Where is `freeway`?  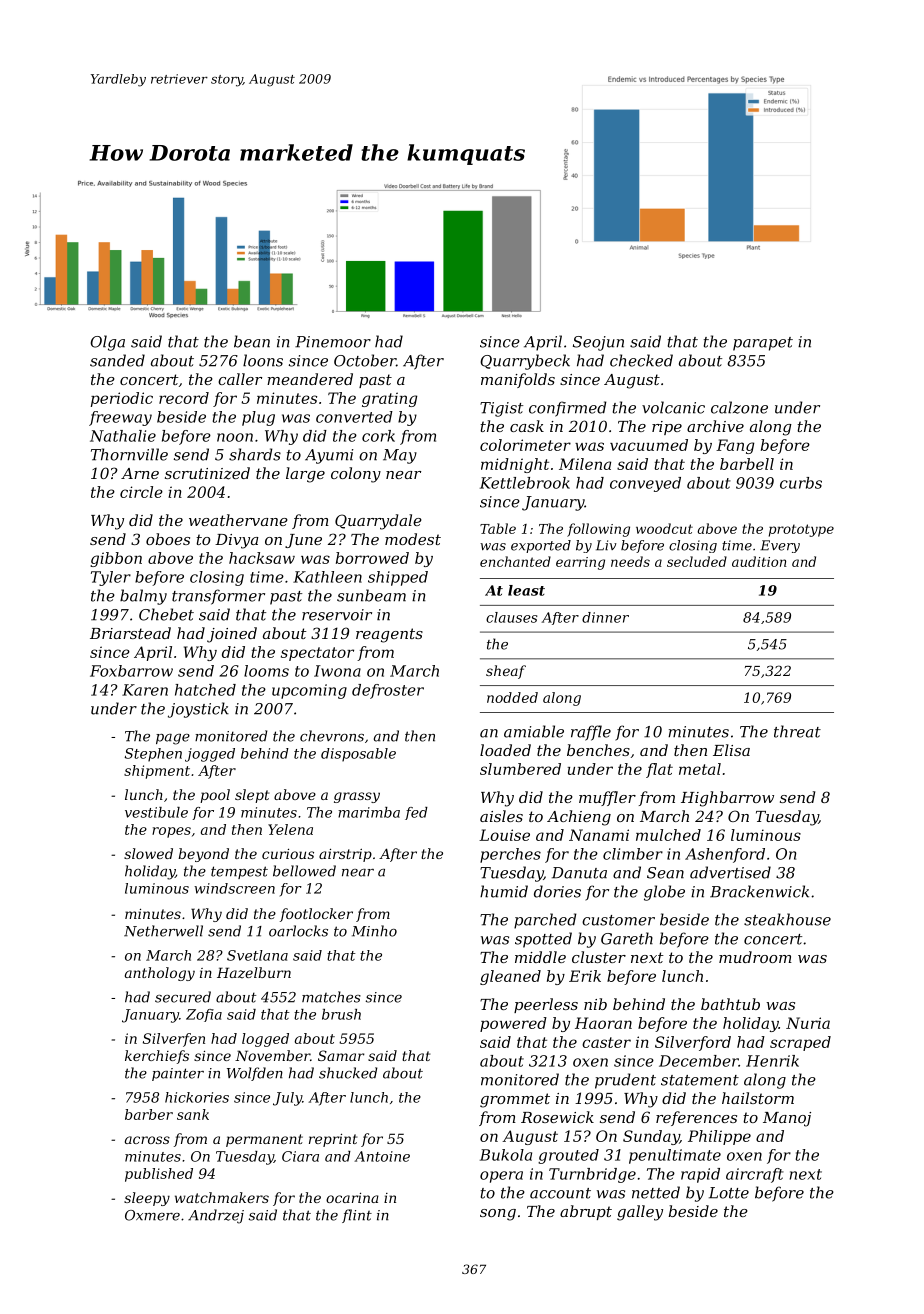 freeway is located at coordinates (120, 418).
